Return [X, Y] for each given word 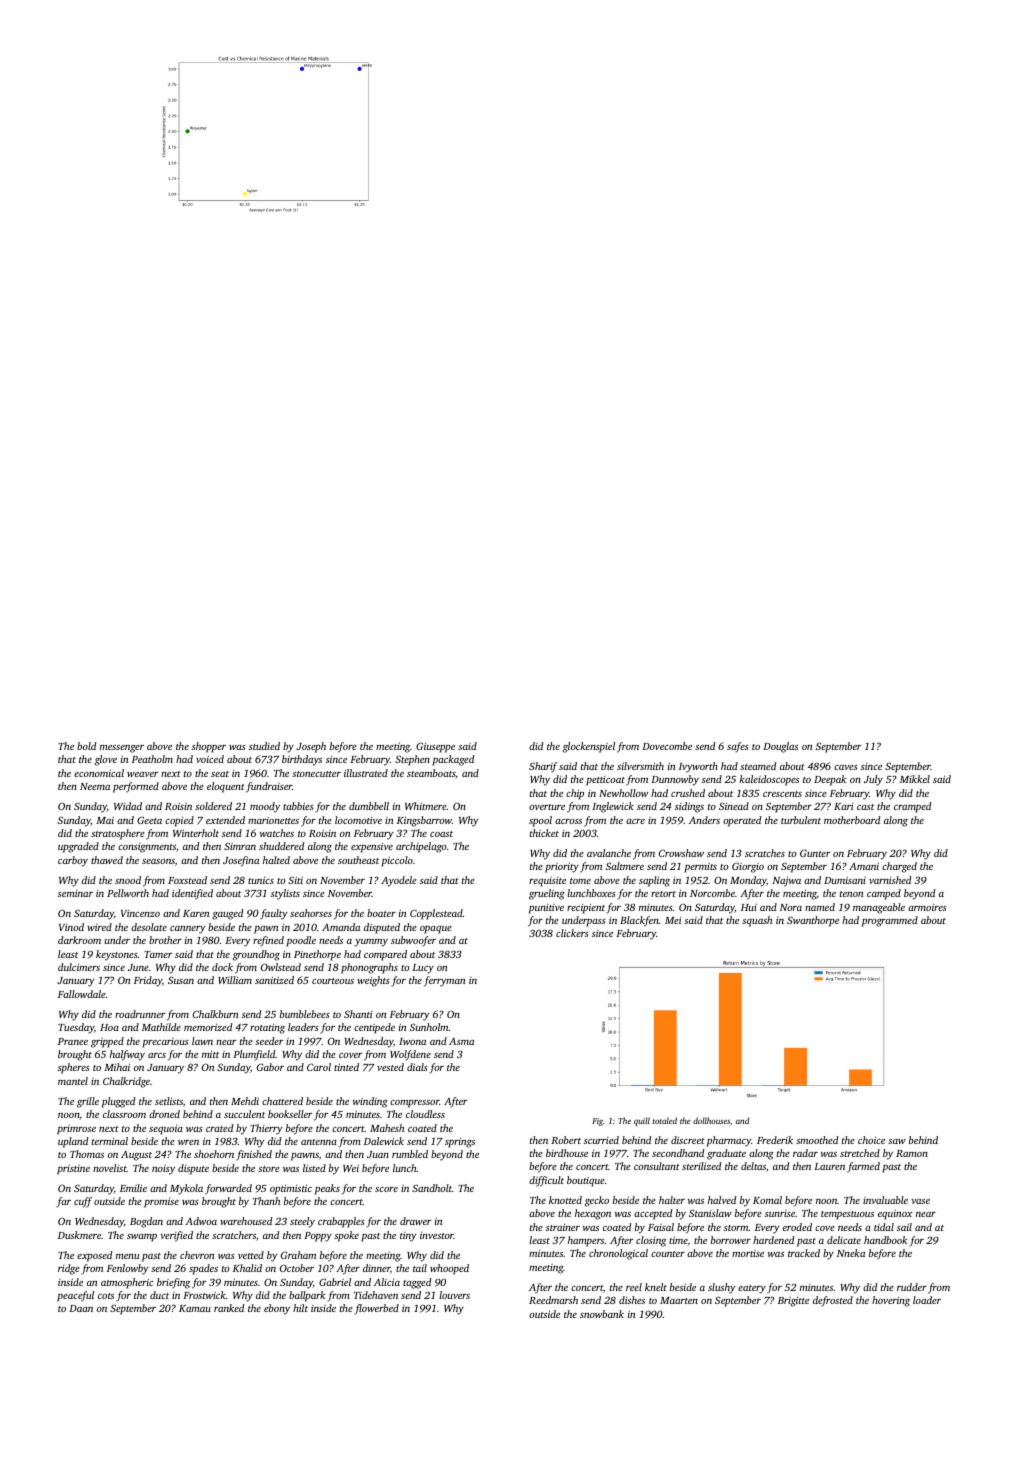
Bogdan [146, 1222]
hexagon [593, 1214]
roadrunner [140, 1014]
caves [846, 767]
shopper [209, 747]
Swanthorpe [813, 921]
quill [642, 1121]
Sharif [543, 767]
